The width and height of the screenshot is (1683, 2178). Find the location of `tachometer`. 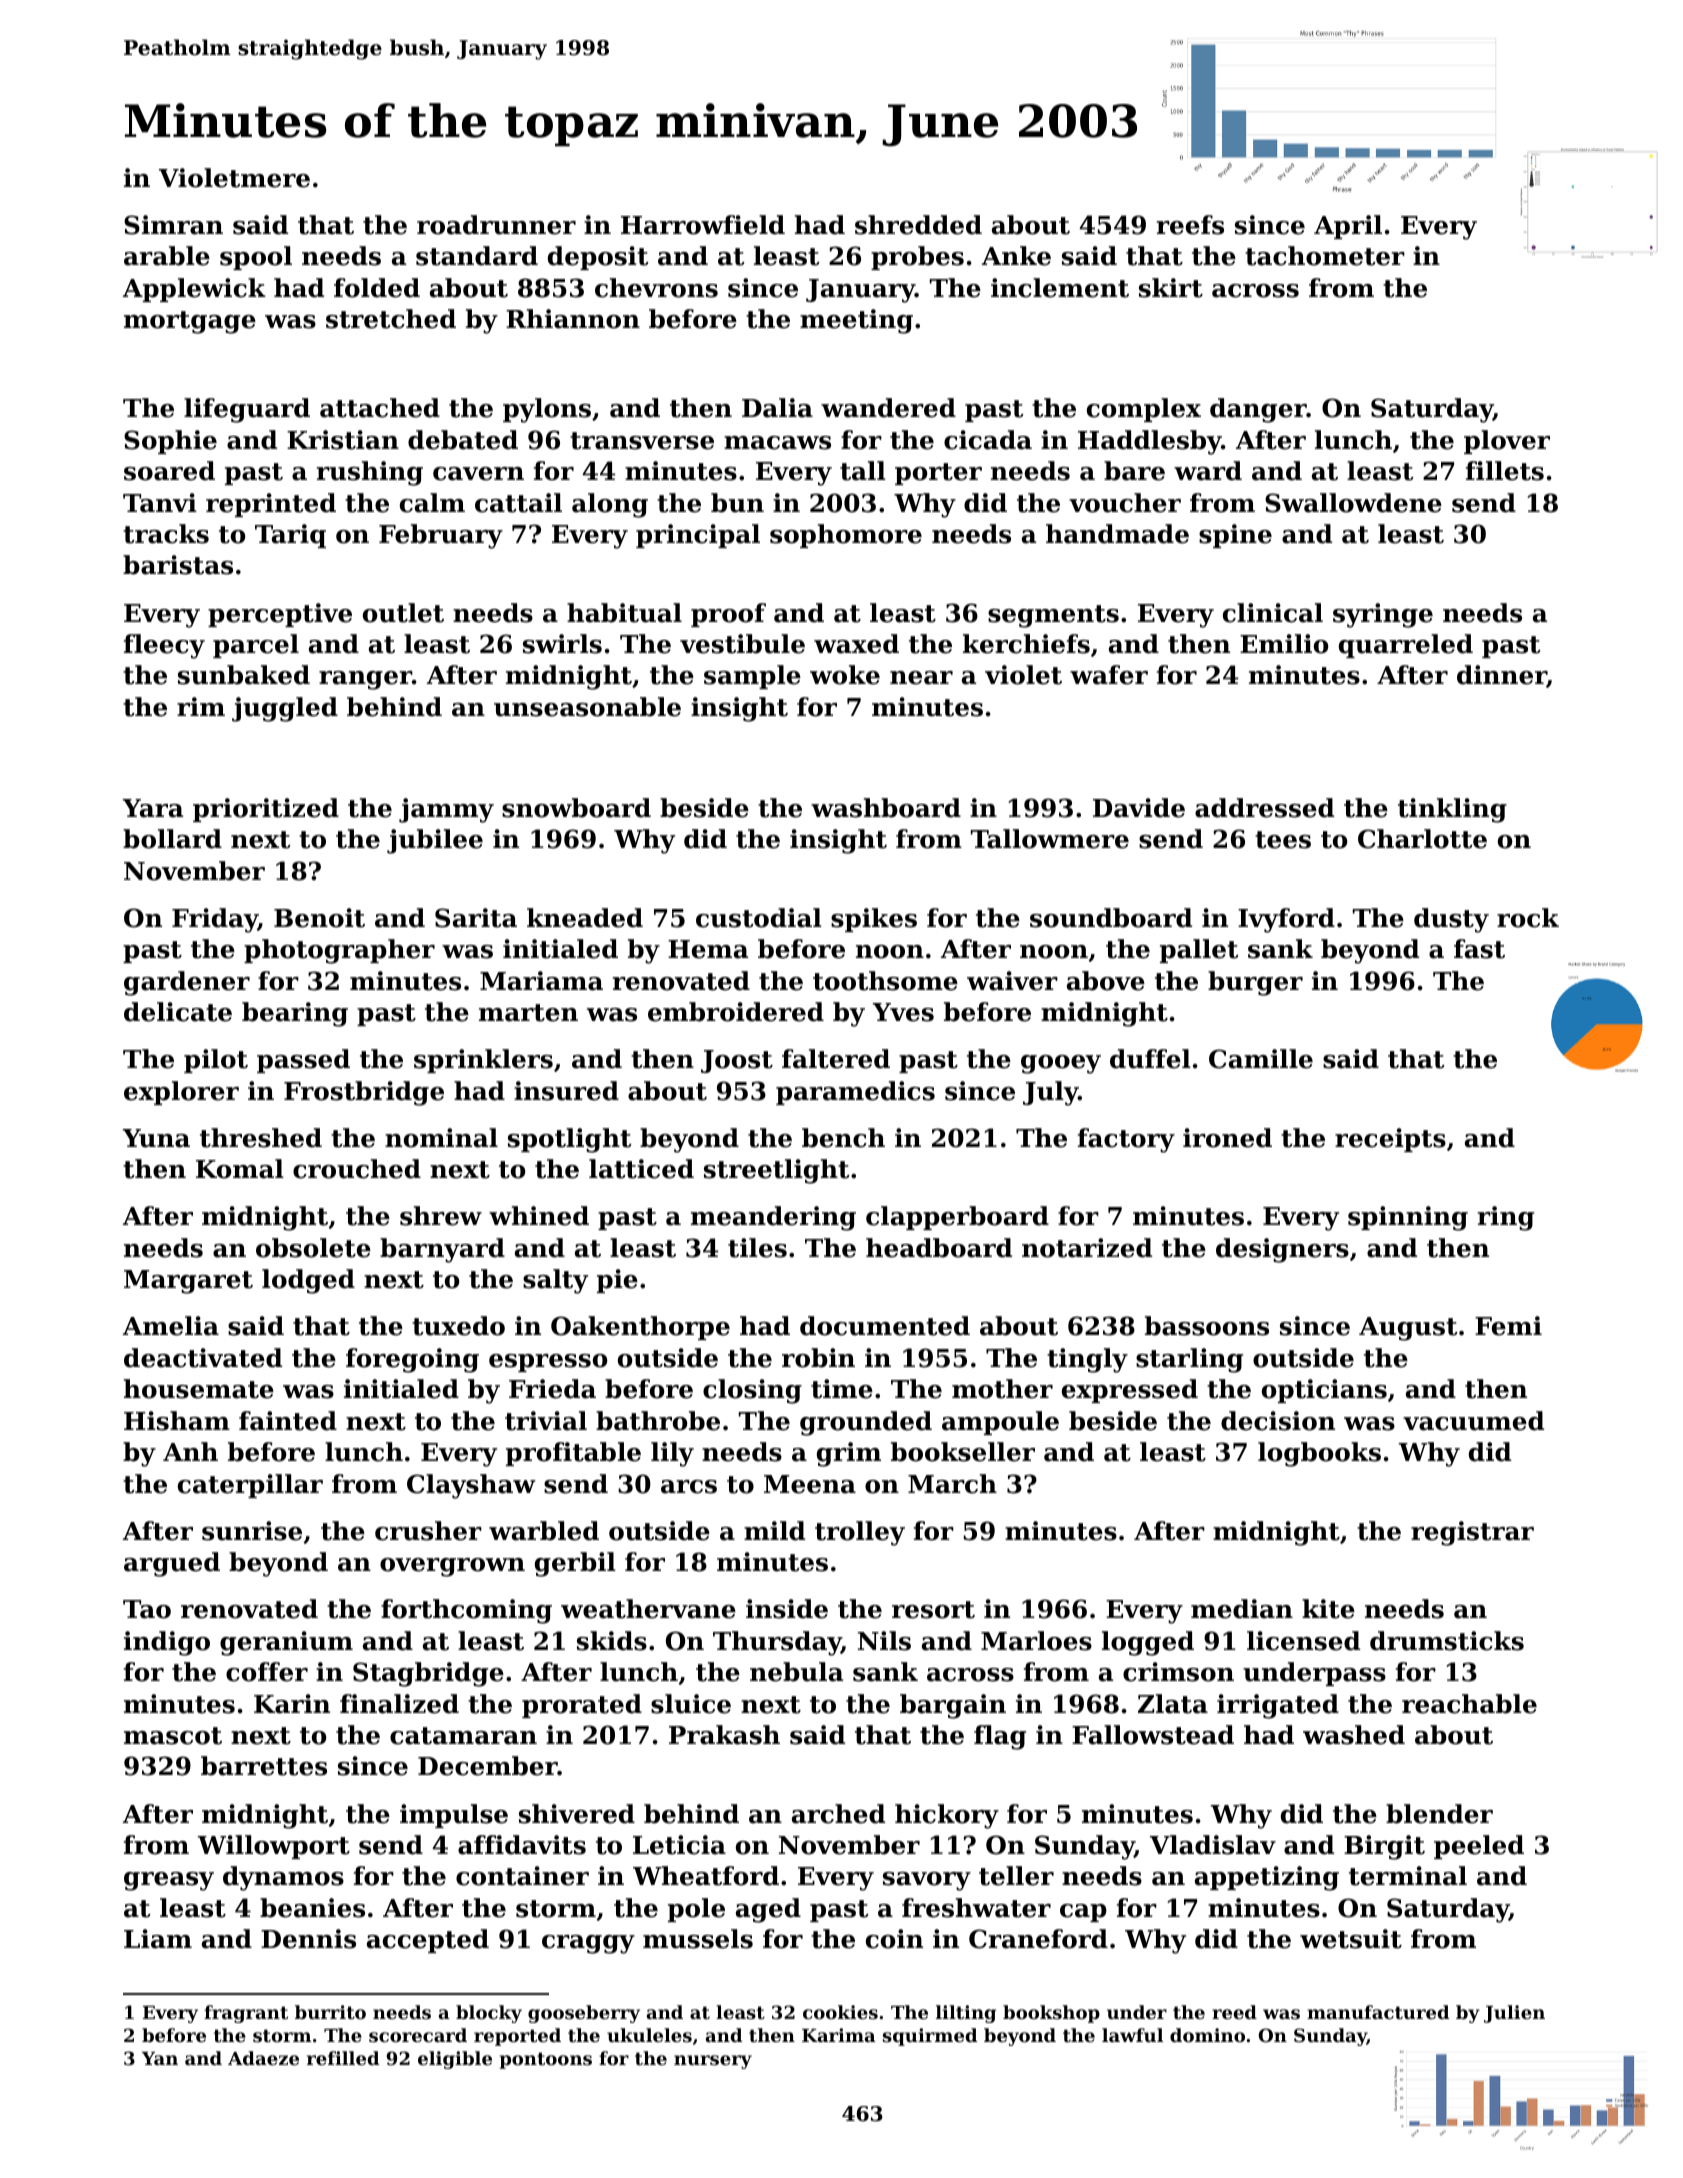

tachometer is located at coordinates (1325, 256).
